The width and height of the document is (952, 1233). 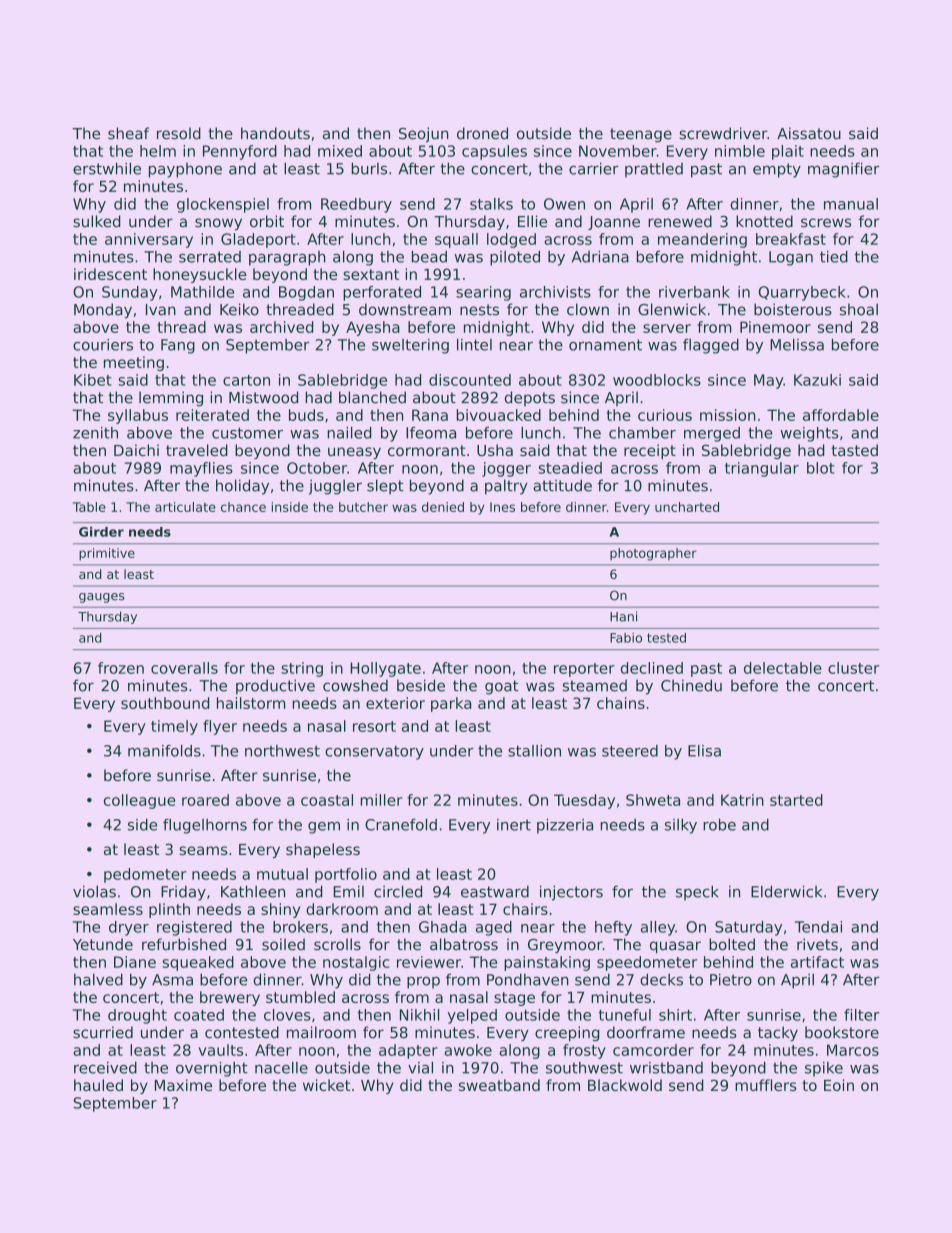 I want to click on colleague, so click(x=139, y=801).
